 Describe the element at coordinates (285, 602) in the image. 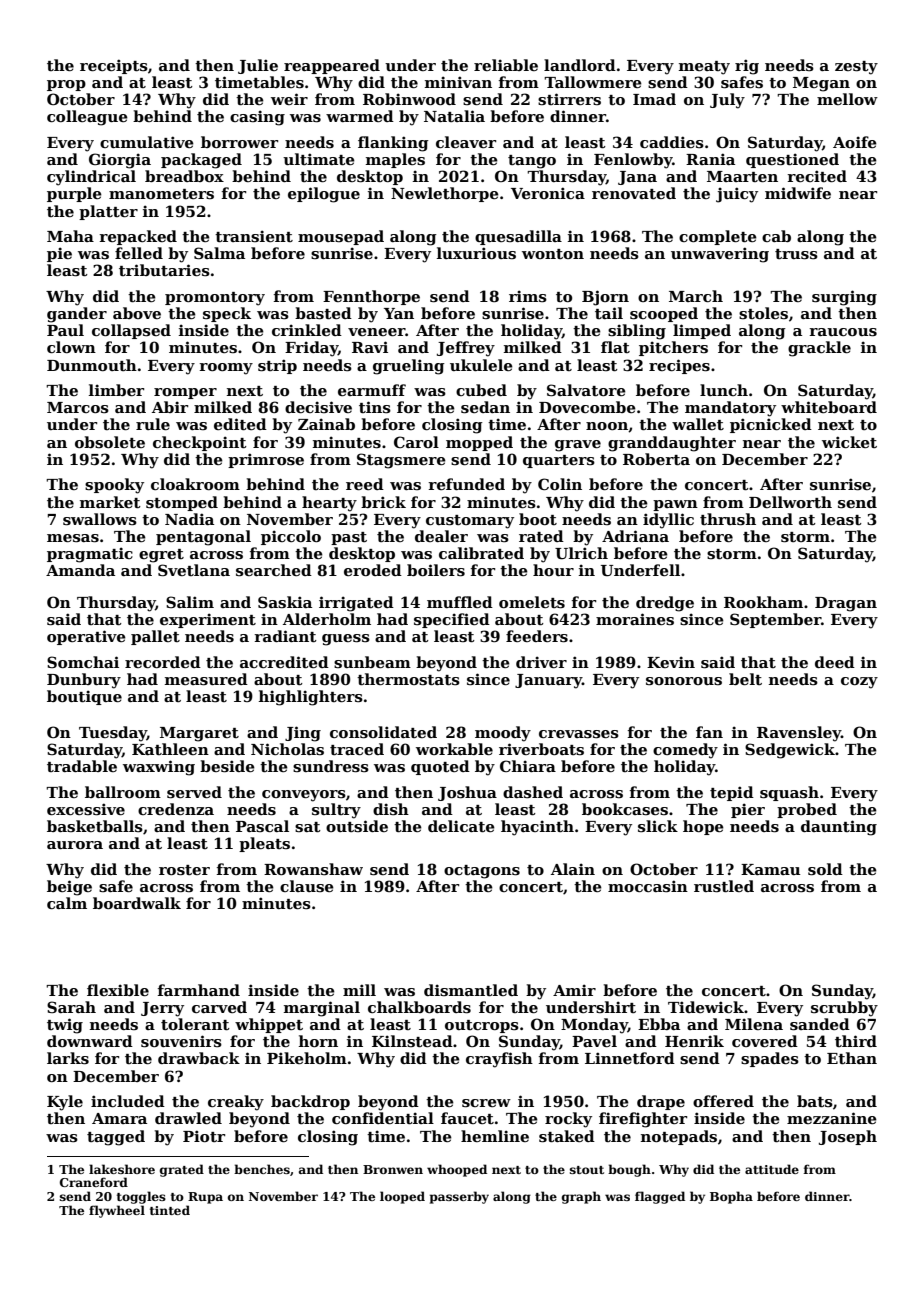

I see `Saskia` at that location.
